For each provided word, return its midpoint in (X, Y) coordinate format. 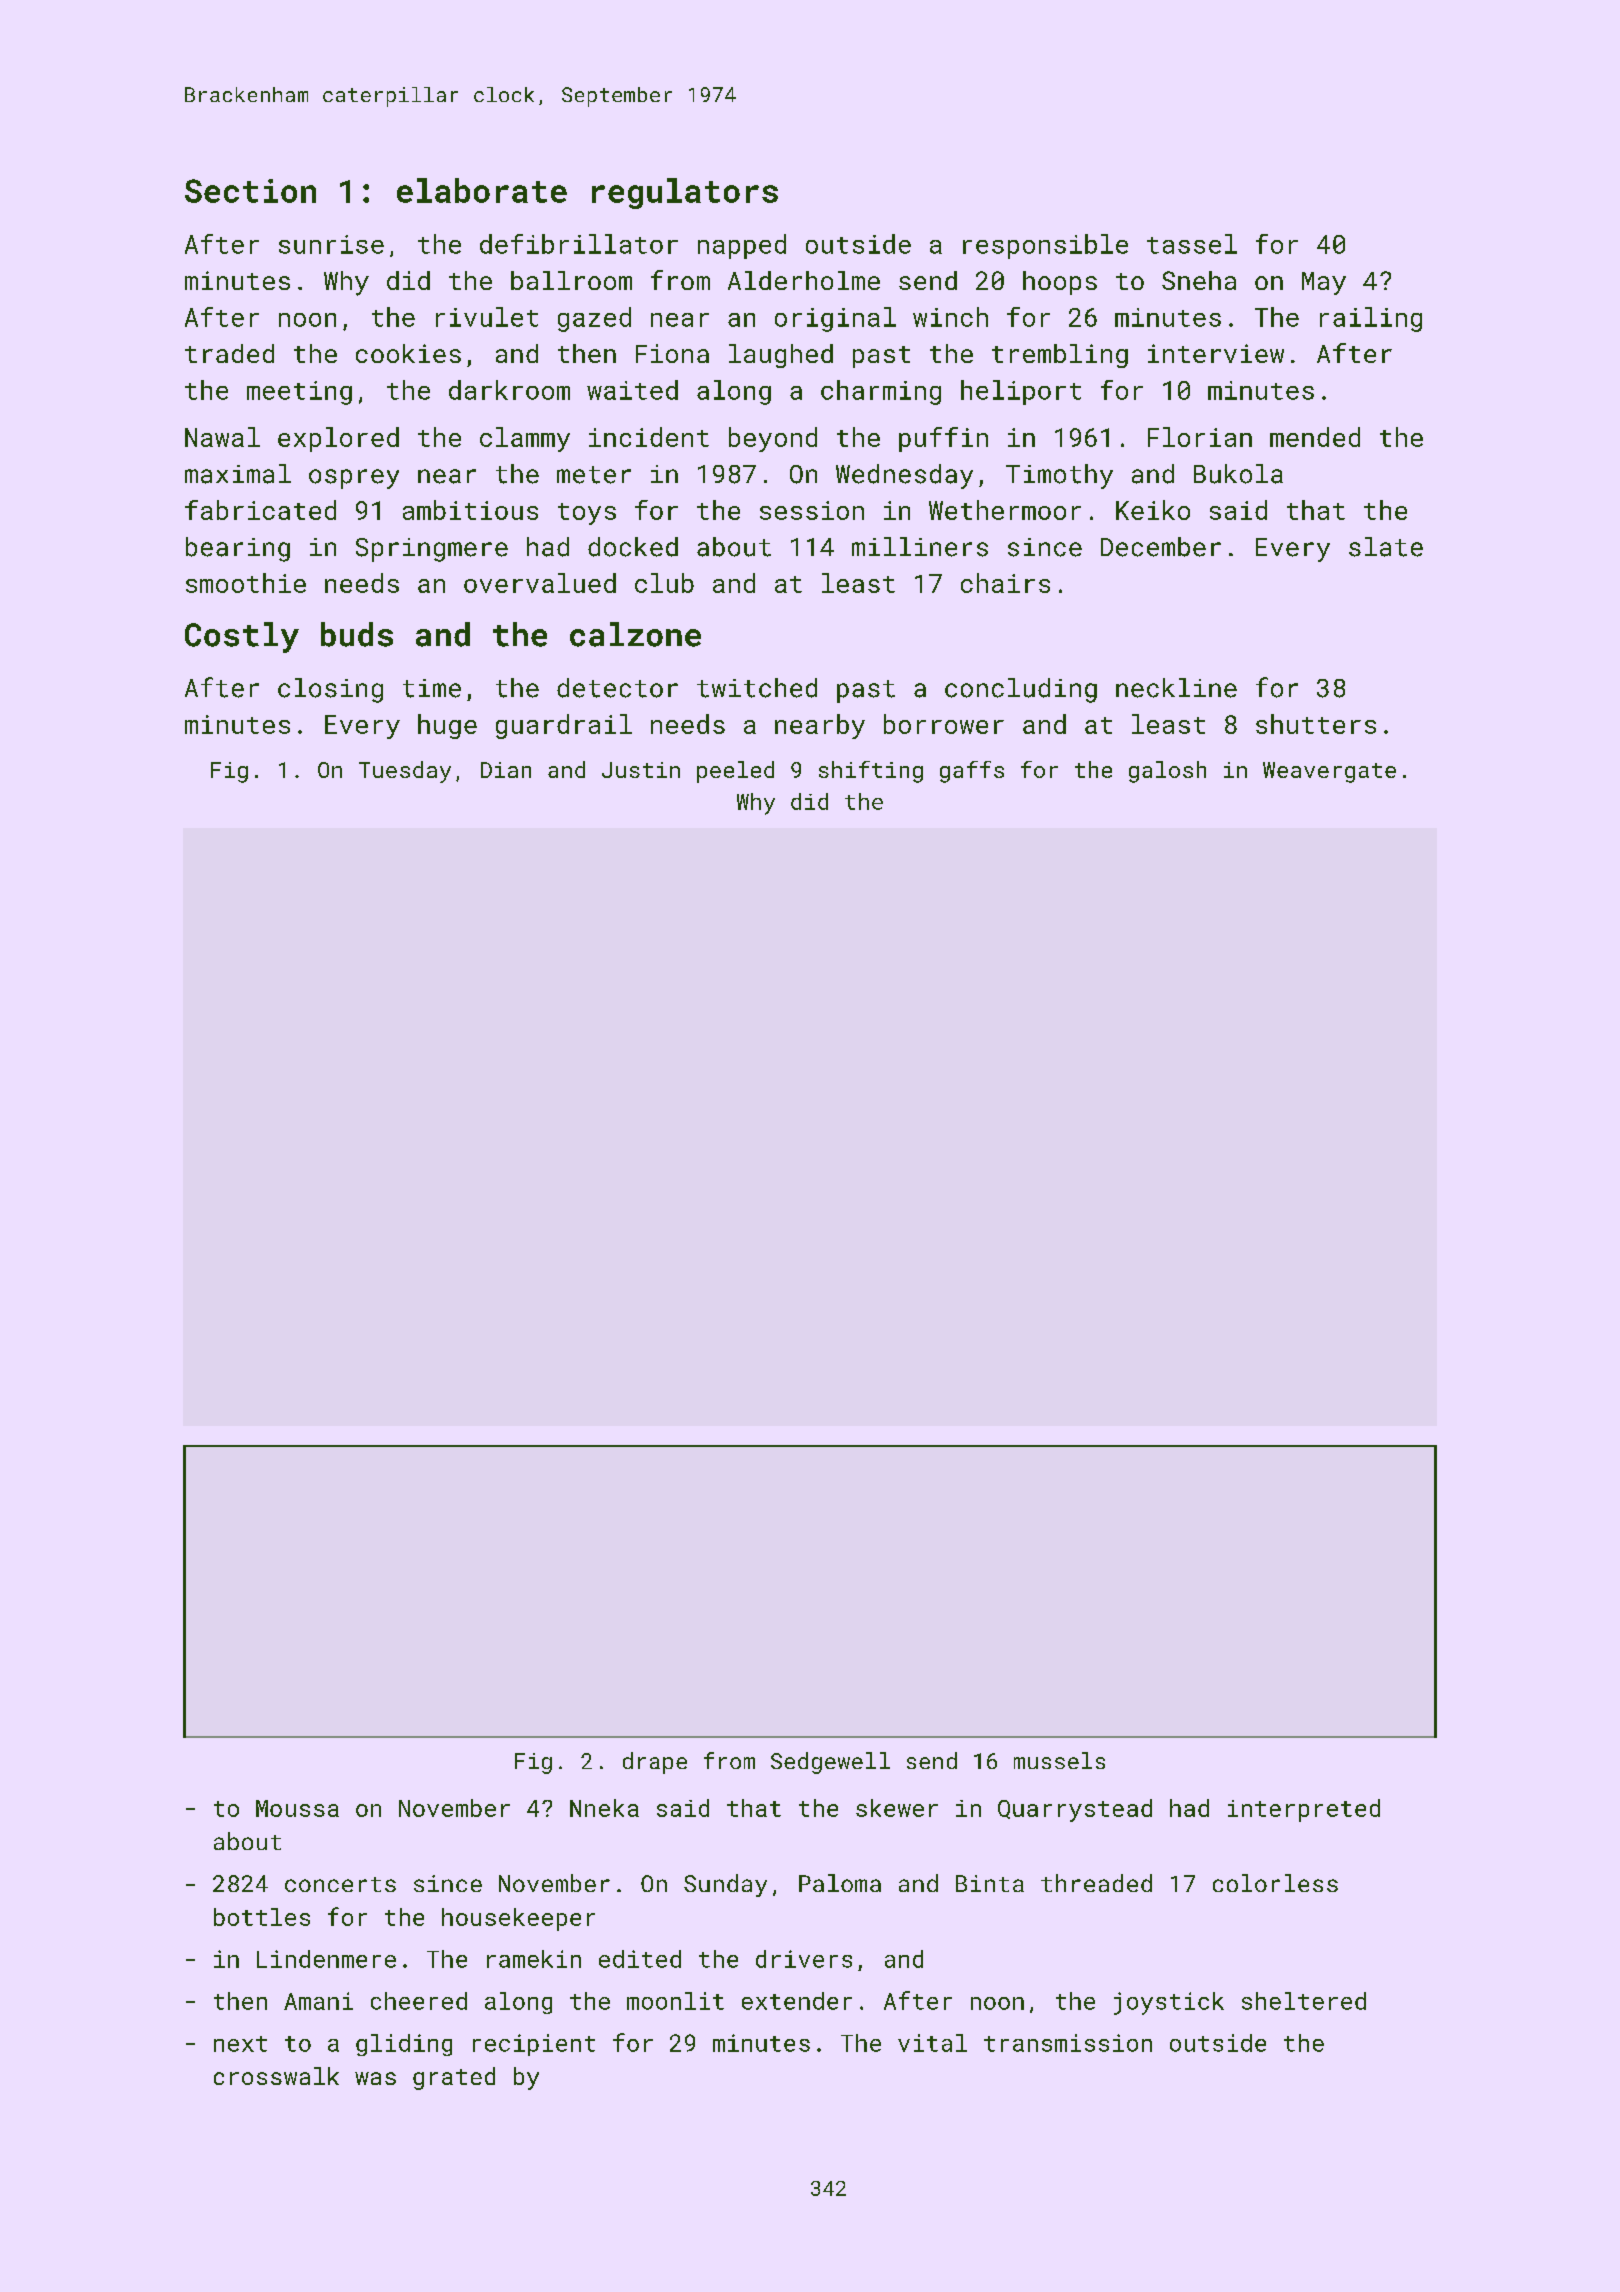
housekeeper (518, 1919)
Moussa (297, 1808)
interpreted (1304, 1810)
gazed (594, 319)
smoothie (246, 583)
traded (229, 353)
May (1324, 283)
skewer (897, 1808)
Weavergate (1329, 772)
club (664, 583)
